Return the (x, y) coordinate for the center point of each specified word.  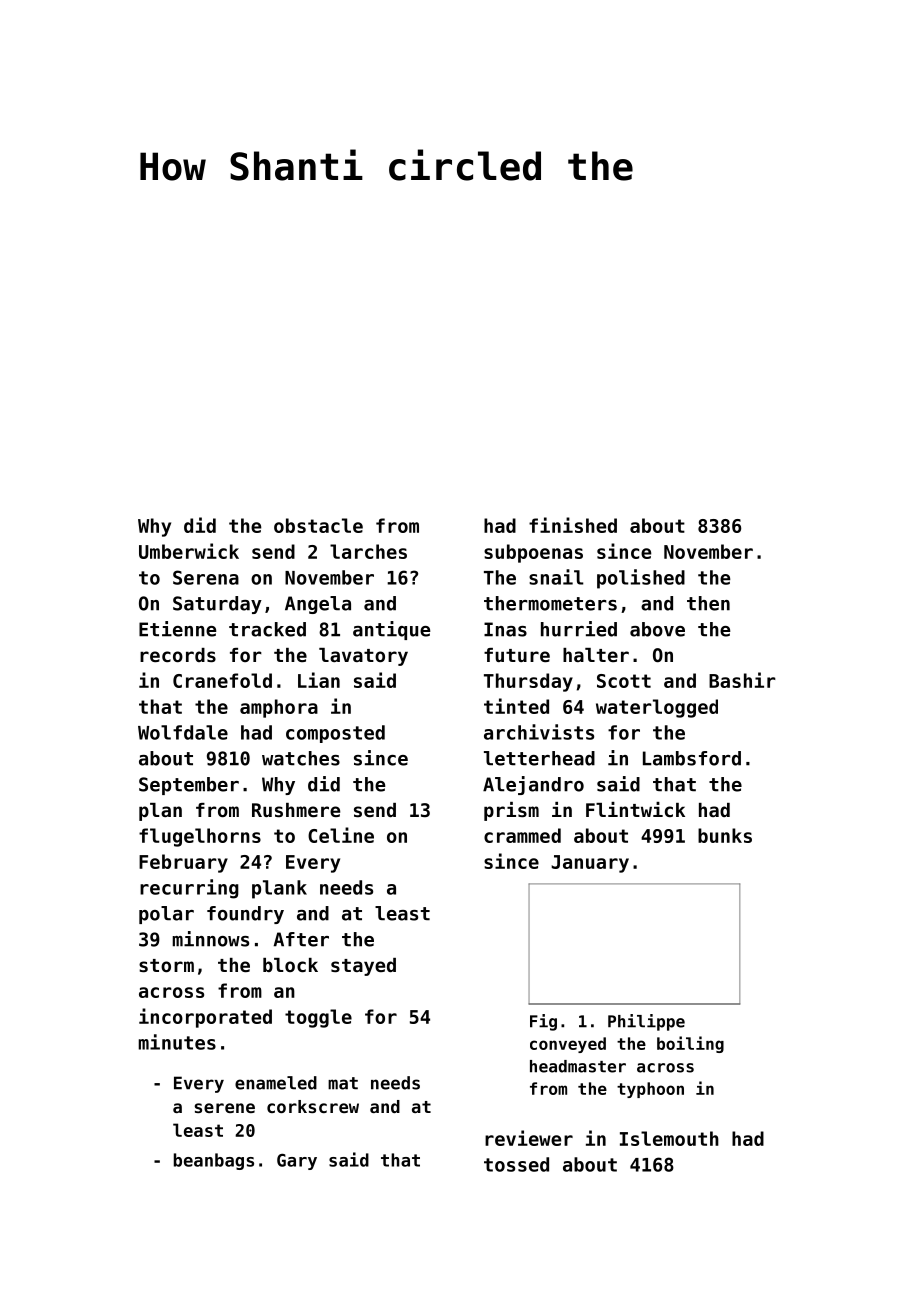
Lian (319, 680)
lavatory (363, 657)
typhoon (650, 1090)
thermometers (550, 603)
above (657, 629)
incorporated (205, 1018)
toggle (318, 1018)
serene (225, 1108)
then (708, 603)
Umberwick (189, 551)
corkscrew (313, 1106)
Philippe (646, 1022)
